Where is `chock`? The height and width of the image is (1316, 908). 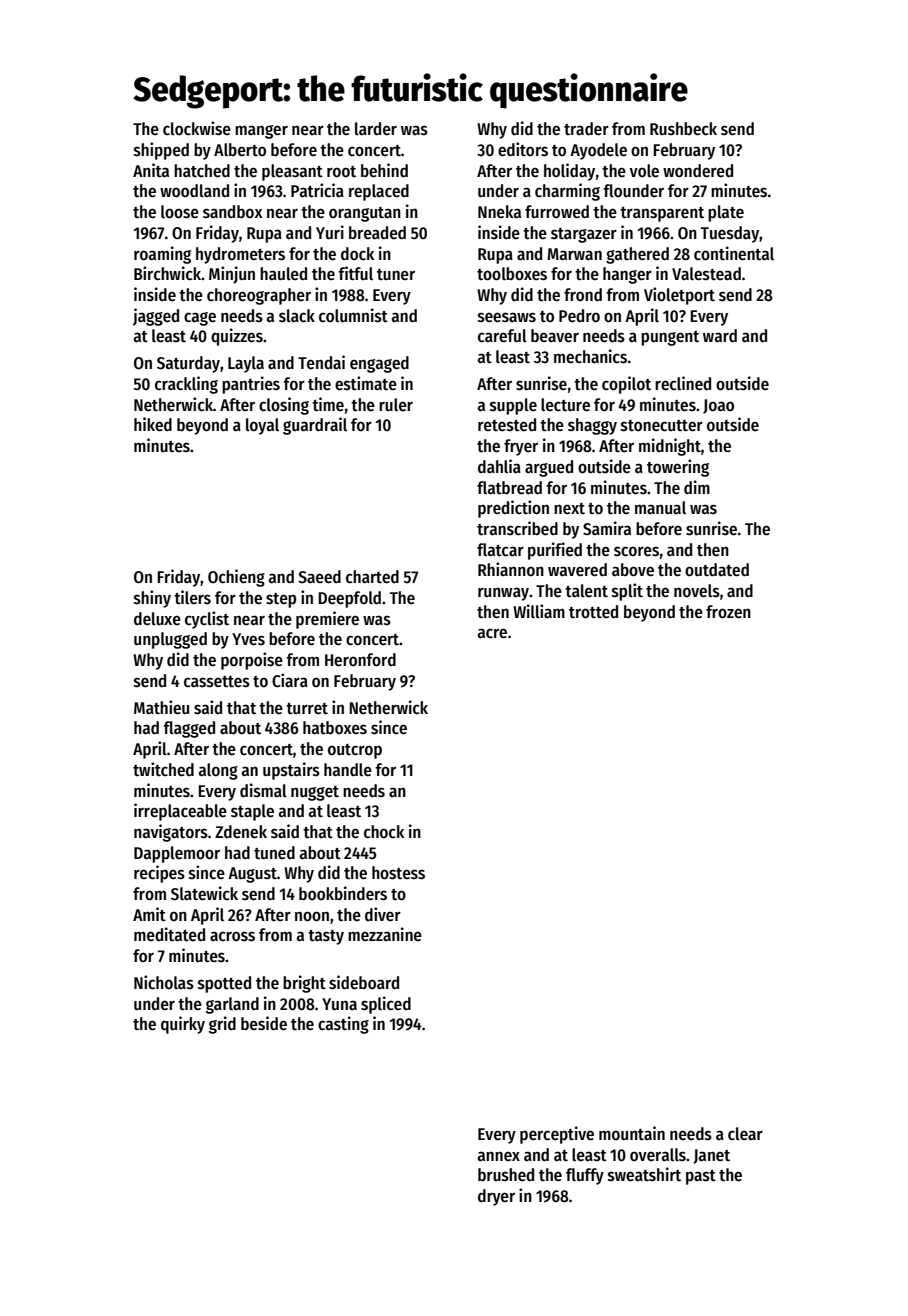 chock is located at coordinates (384, 831).
